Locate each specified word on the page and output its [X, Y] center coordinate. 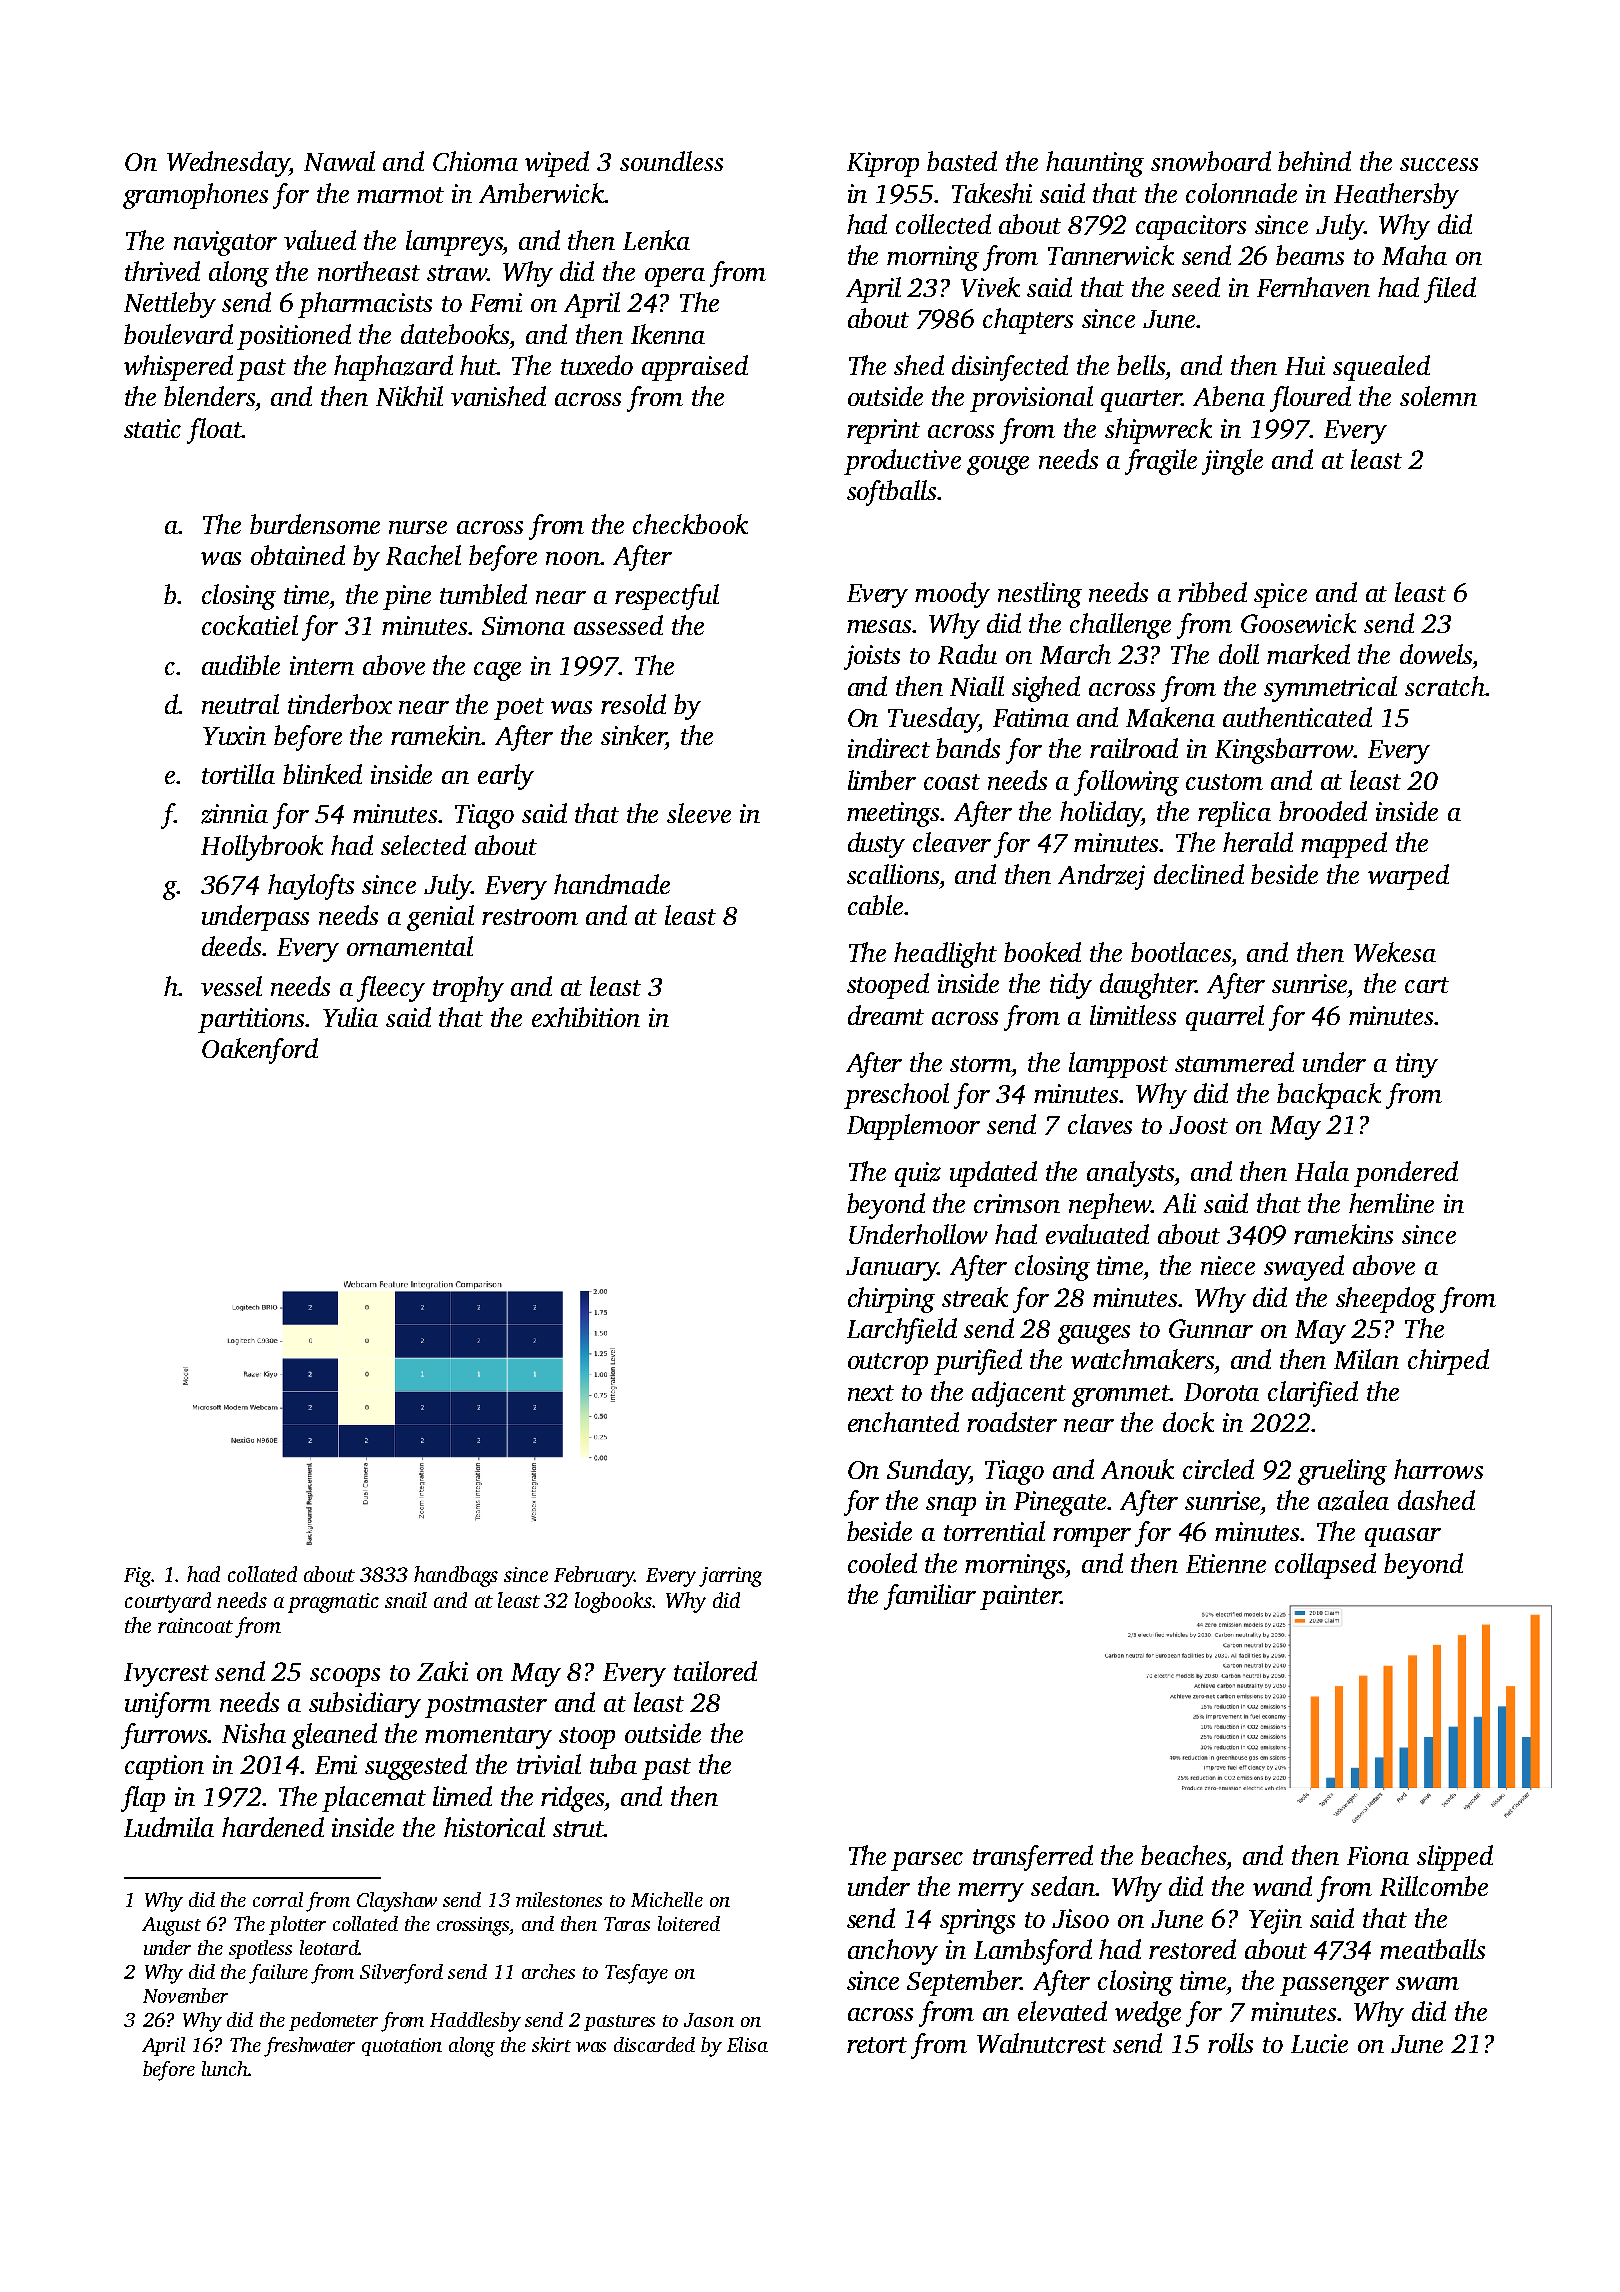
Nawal [339, 161]
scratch [1445, 686]
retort [877, 2045]
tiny [1417, 1065]
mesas [879, 626]
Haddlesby [475, 2022]
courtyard [168, 1602]
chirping [891, 1300]
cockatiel [250, 625]
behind [1314, 161]
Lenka [656, 240]
